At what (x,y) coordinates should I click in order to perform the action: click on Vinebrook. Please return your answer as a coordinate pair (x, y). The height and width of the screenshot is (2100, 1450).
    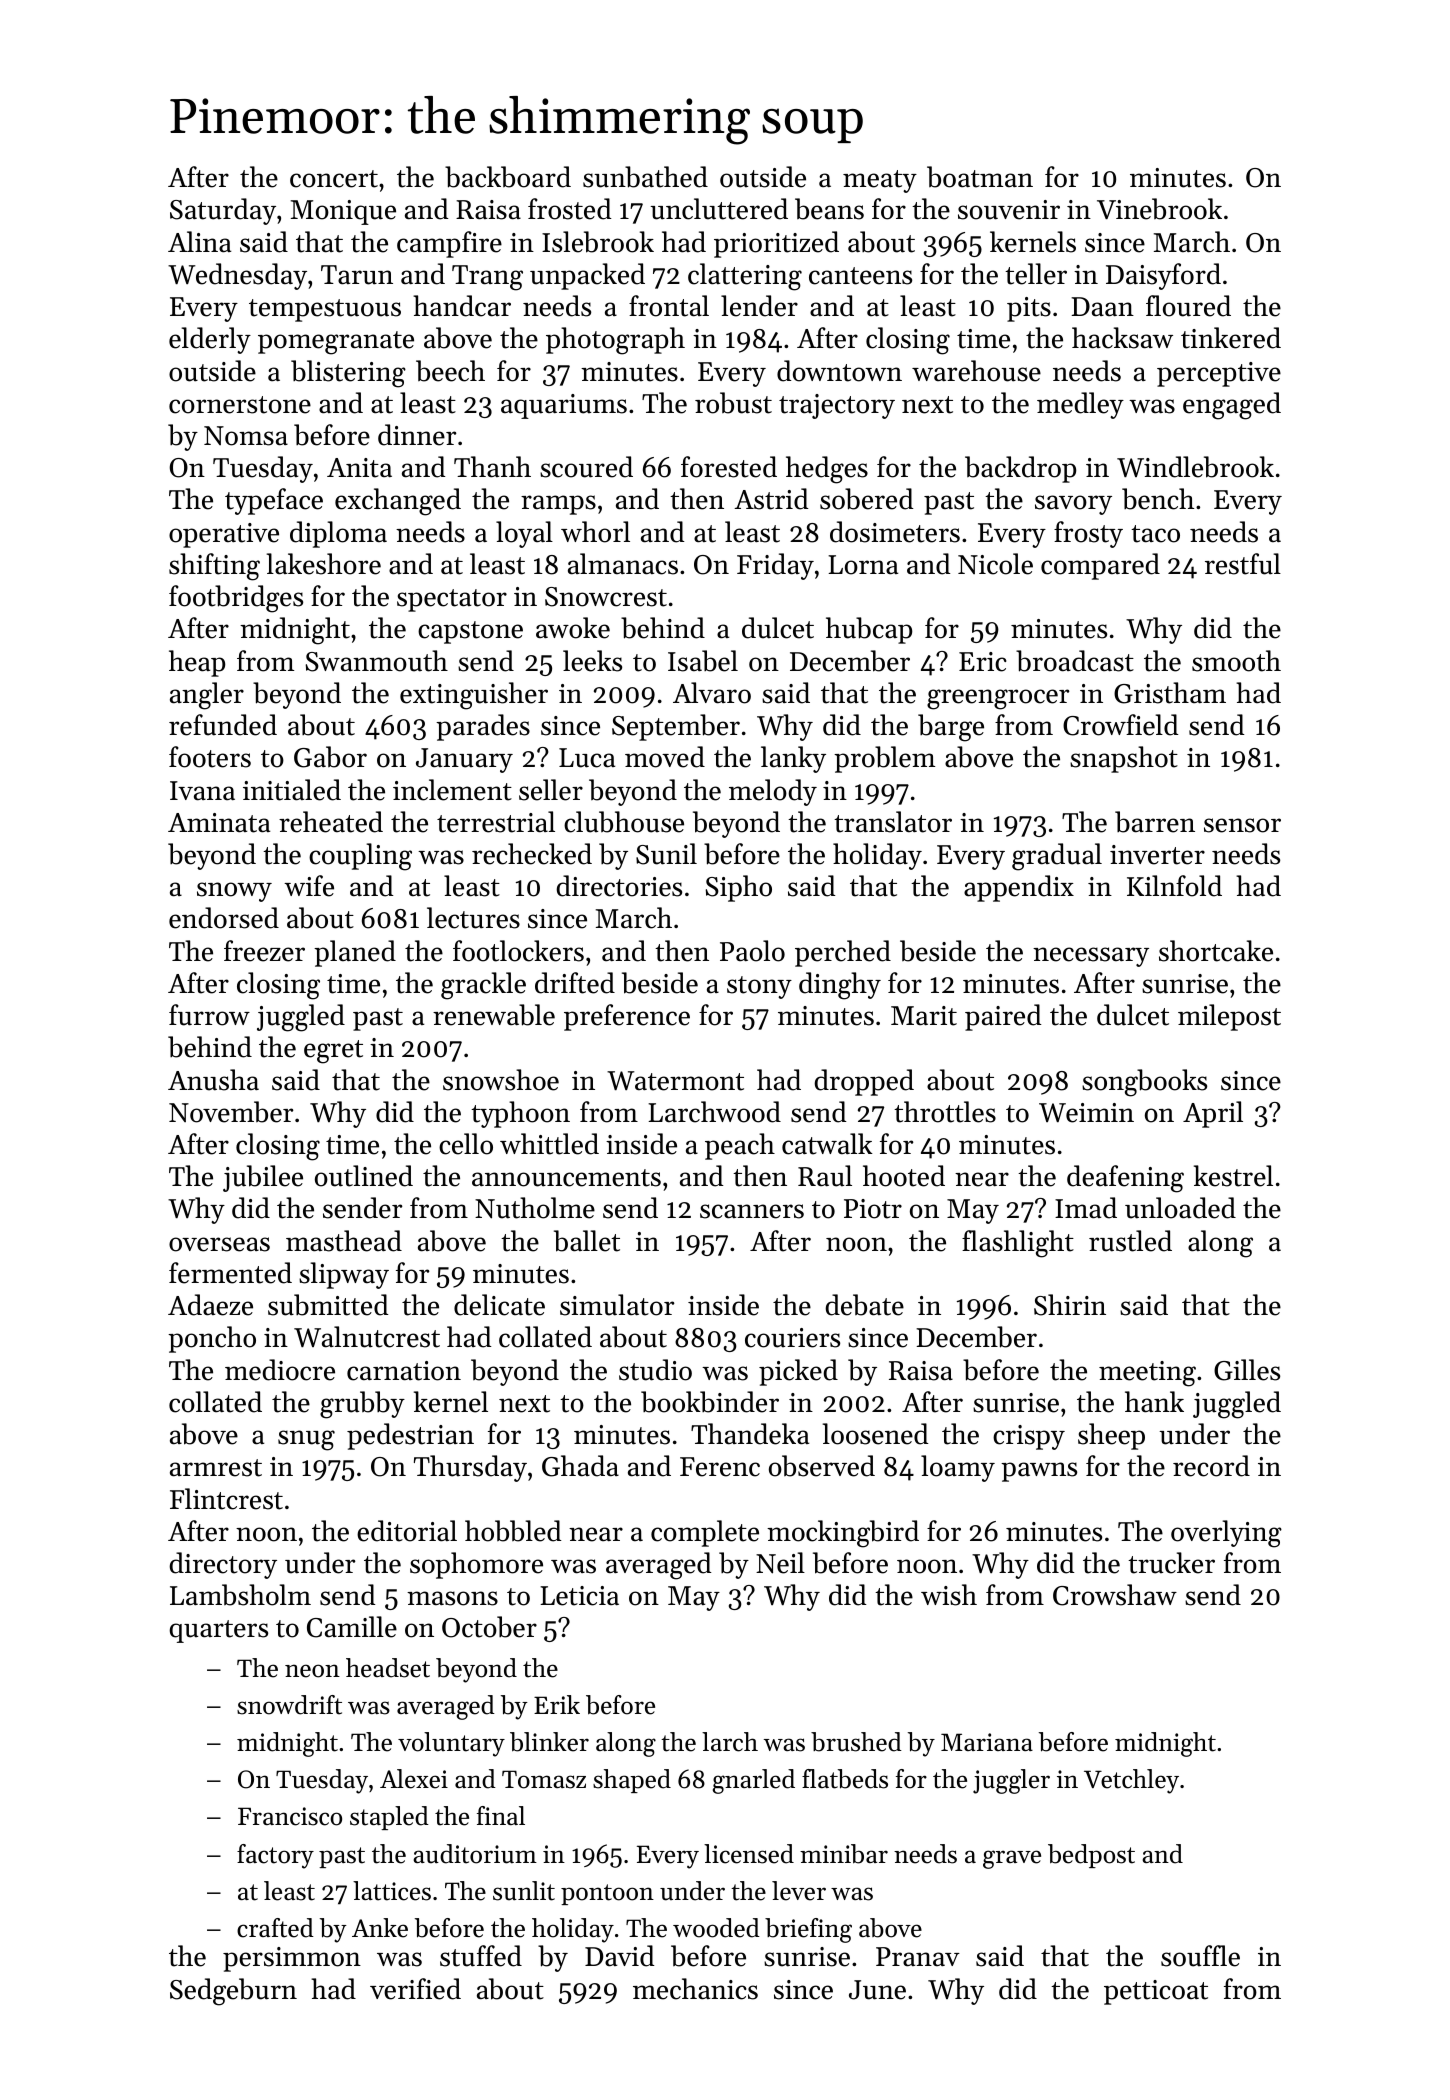
    Looking at the image, I should click on (1159, 209).
